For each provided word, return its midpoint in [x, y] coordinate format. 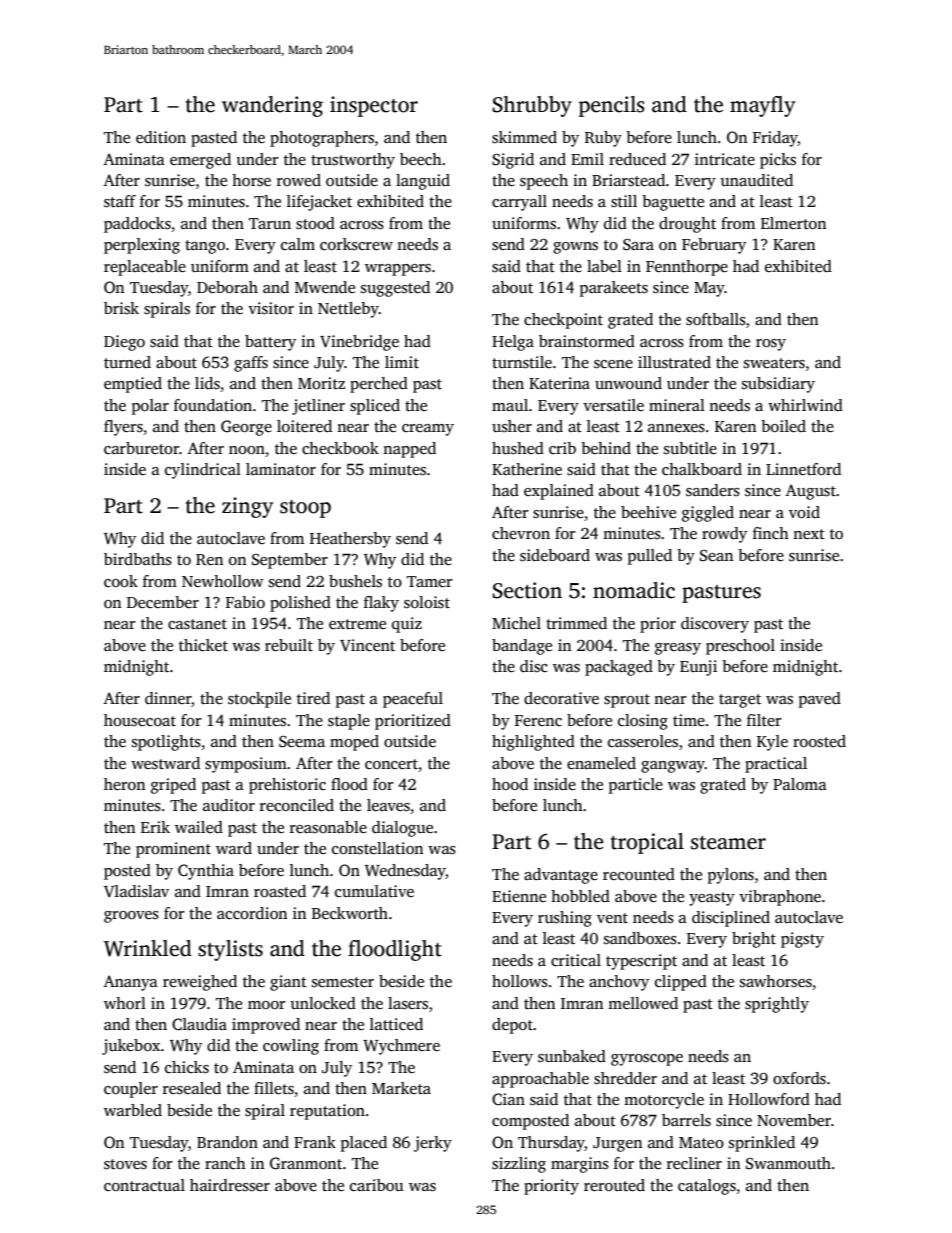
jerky [433, 1144]
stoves [125, 1164]
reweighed [200, 983]
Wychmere [401, 1047]
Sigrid [513, 161]
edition [161, 137]
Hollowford [769, 1099]
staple [349, 722]
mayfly [762, 106]
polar [150, 407]
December [163, 602]
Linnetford [803, 469]
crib [562, 448]
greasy [678, 649]
